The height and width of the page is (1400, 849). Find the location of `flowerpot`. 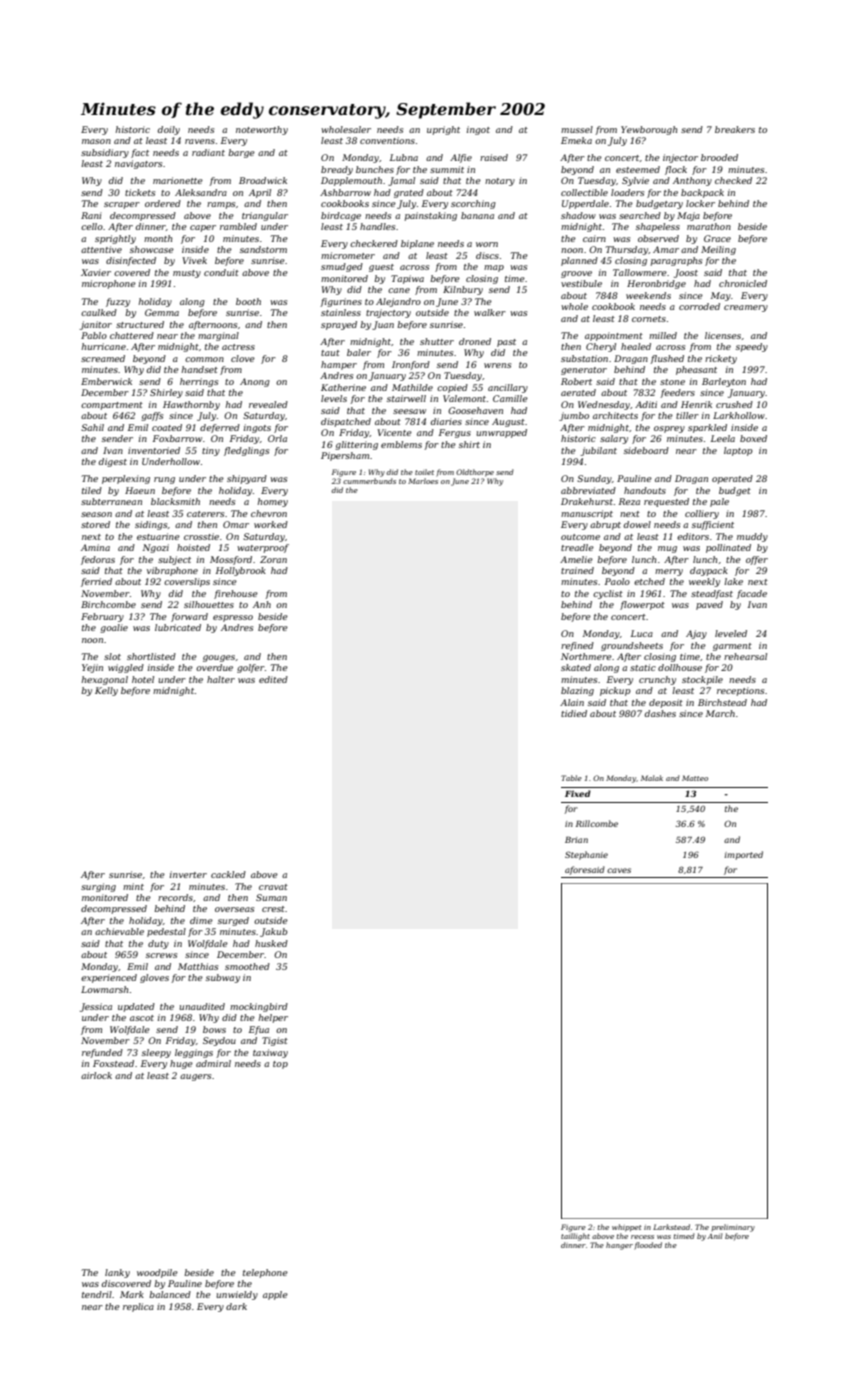

flowerpot is located at coordinates (642, 605).
